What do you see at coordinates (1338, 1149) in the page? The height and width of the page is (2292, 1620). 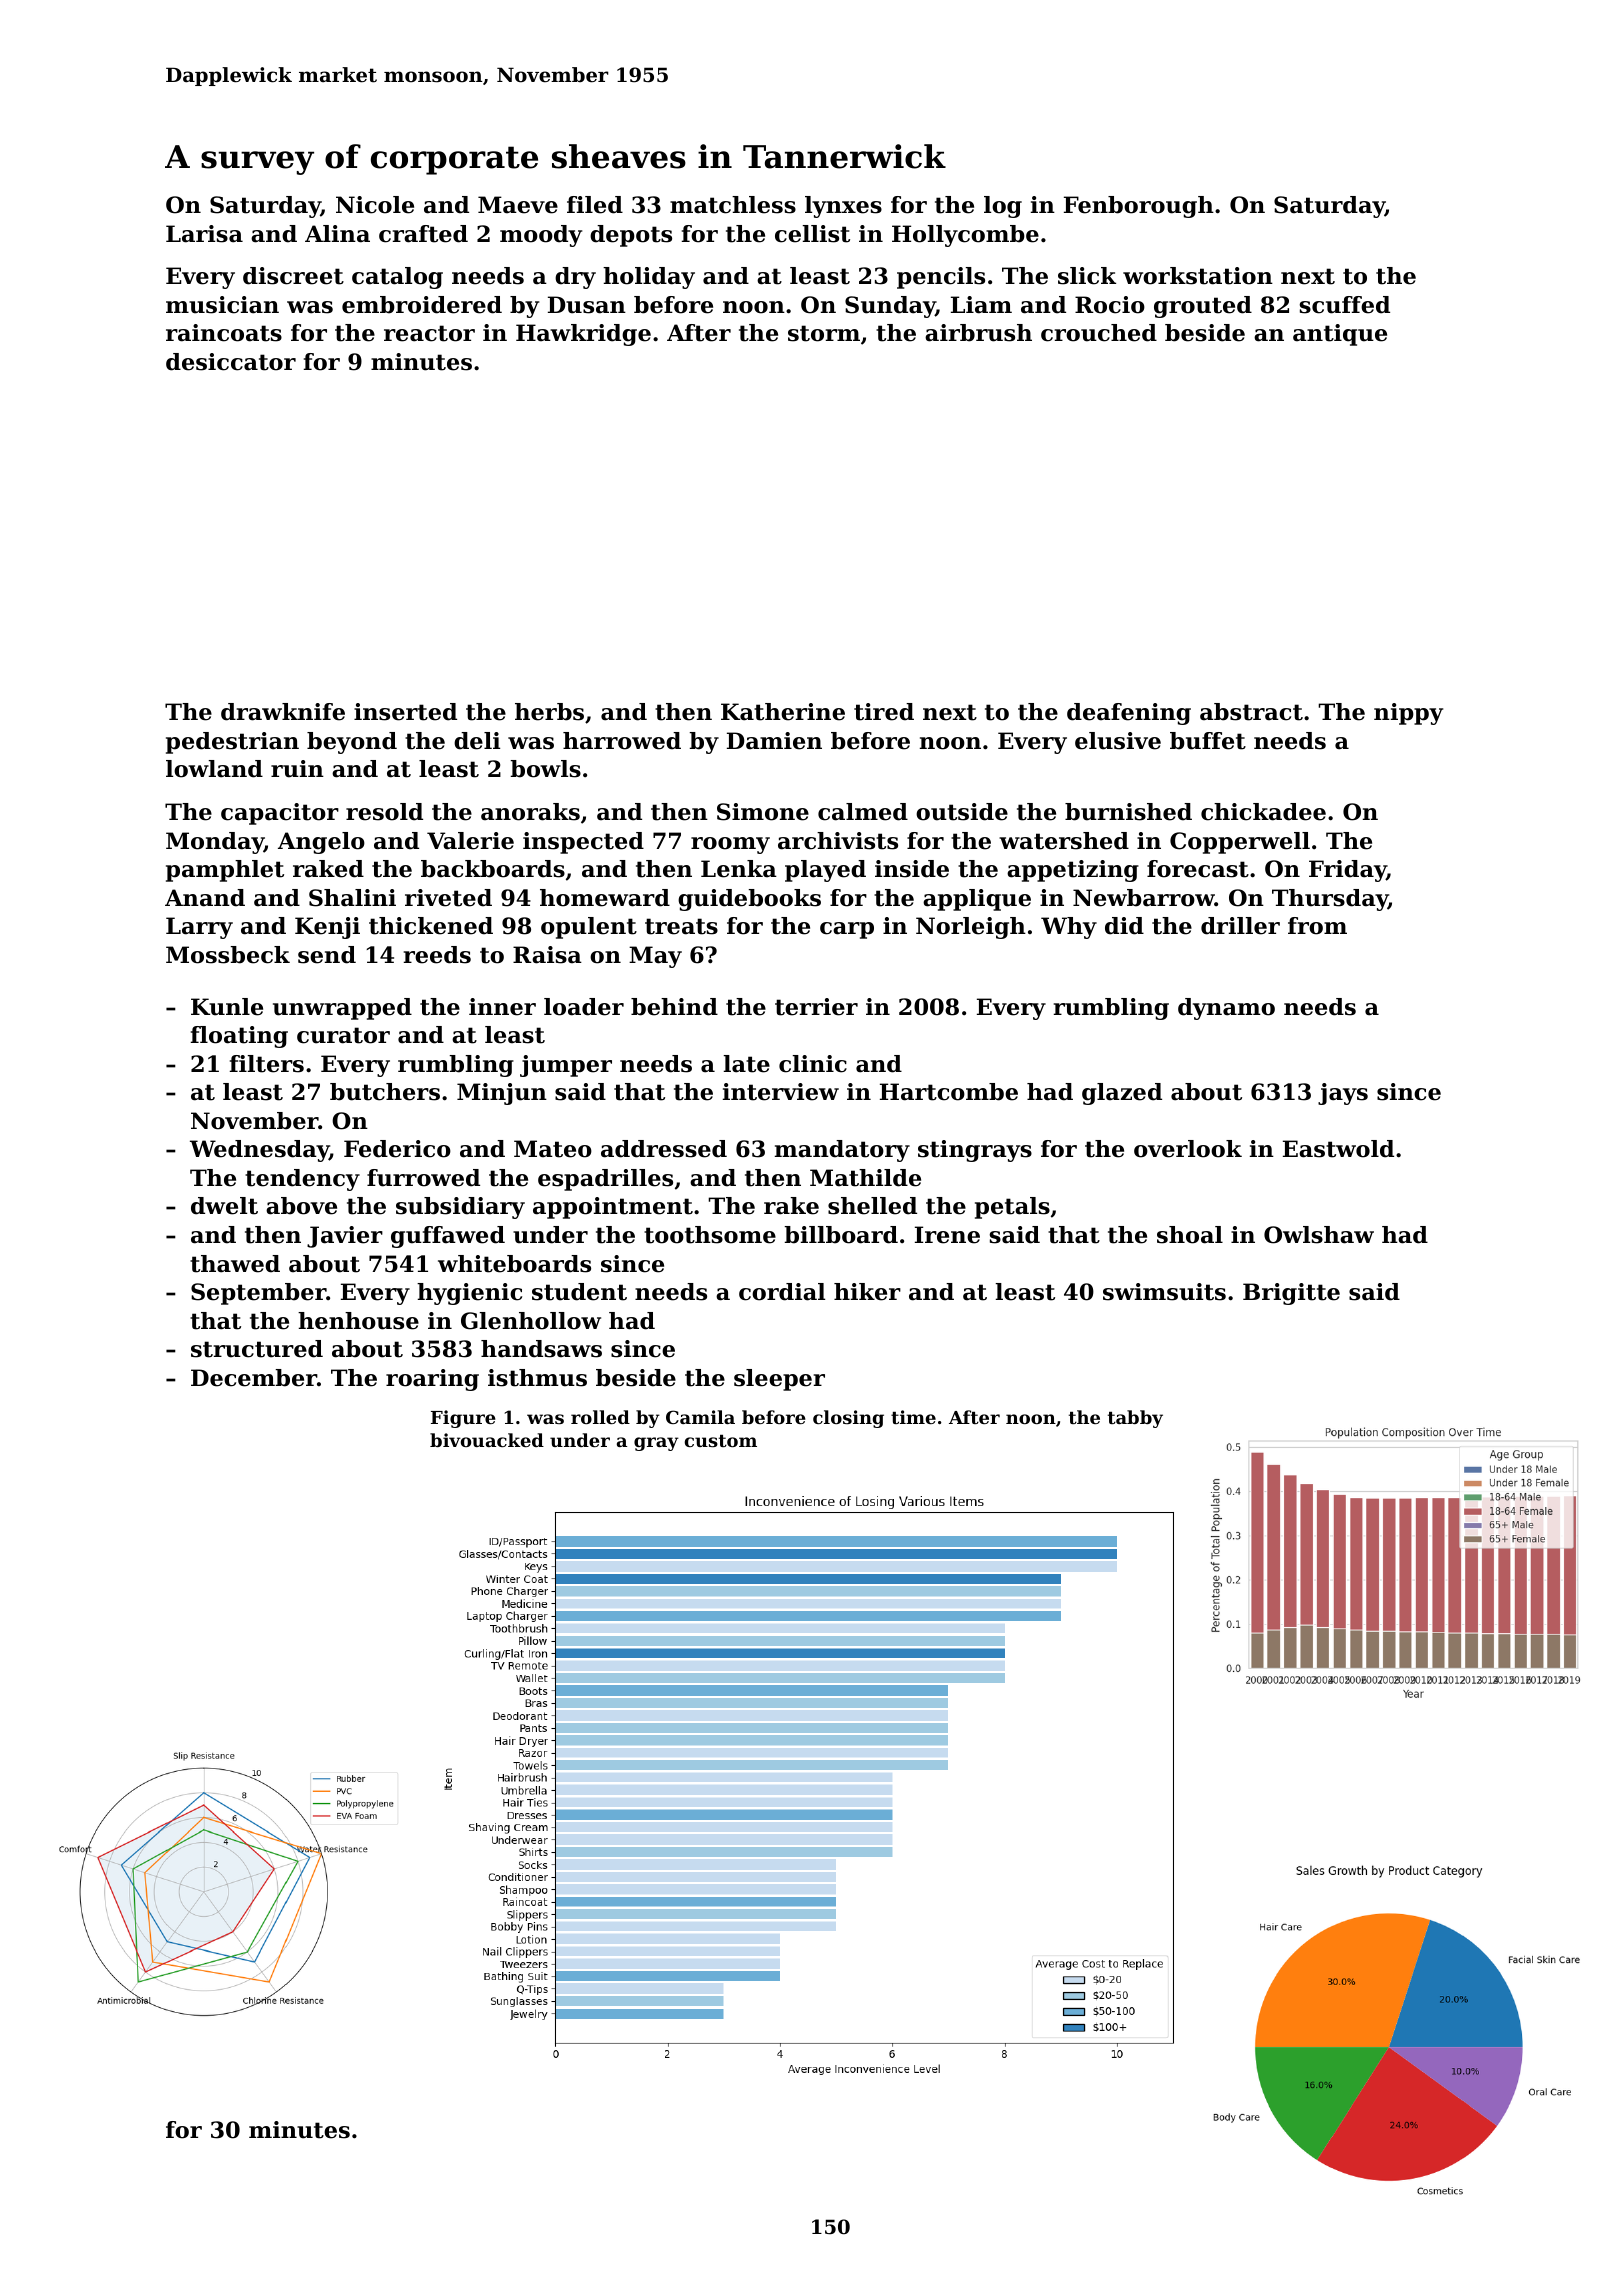 I see `Eastwold` at bounding box center [1338, 1149].
